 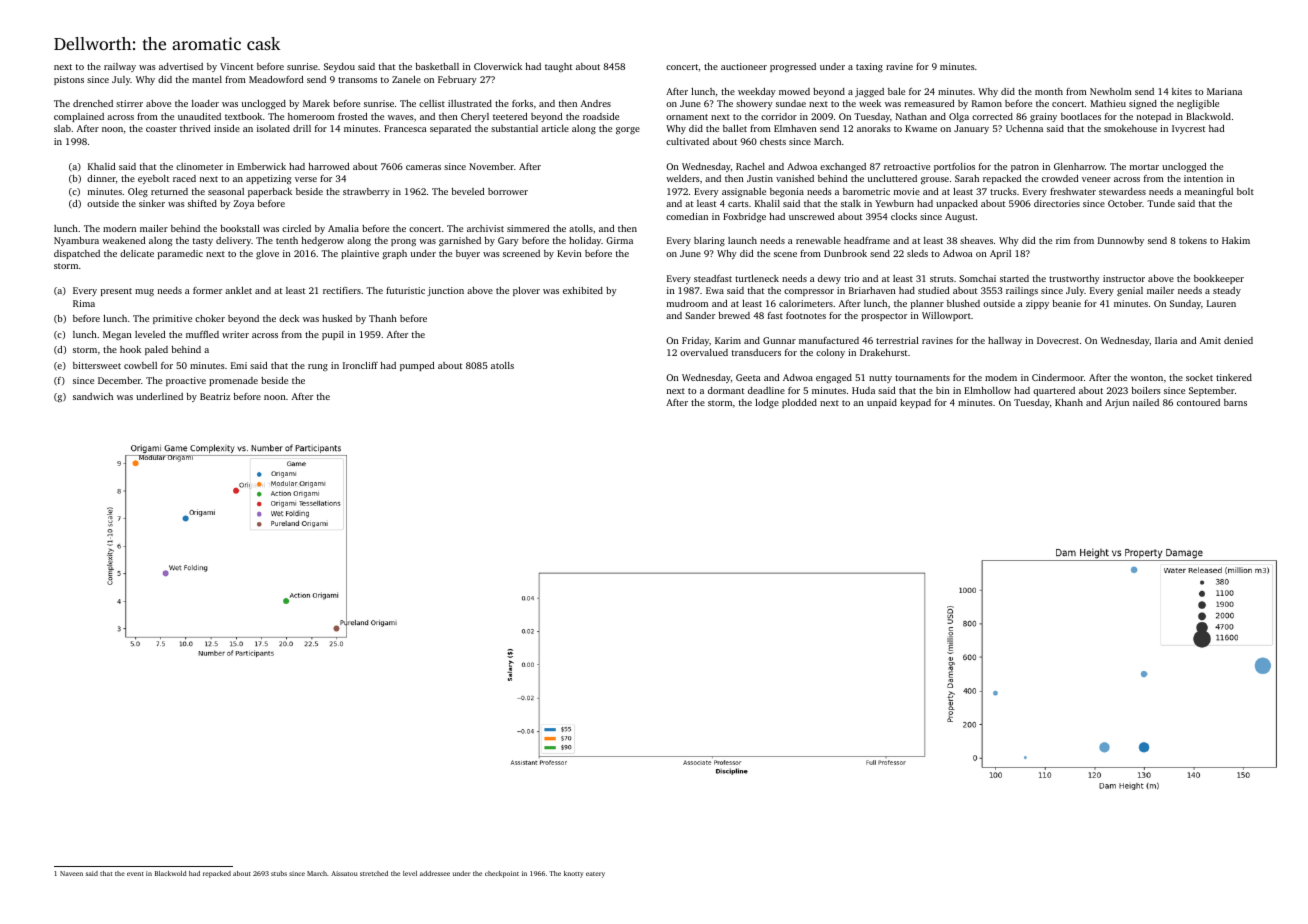 What do you see at coordinates (744, 66) in the page?
I see `auctioneer` at bounding box center [744, 66].
